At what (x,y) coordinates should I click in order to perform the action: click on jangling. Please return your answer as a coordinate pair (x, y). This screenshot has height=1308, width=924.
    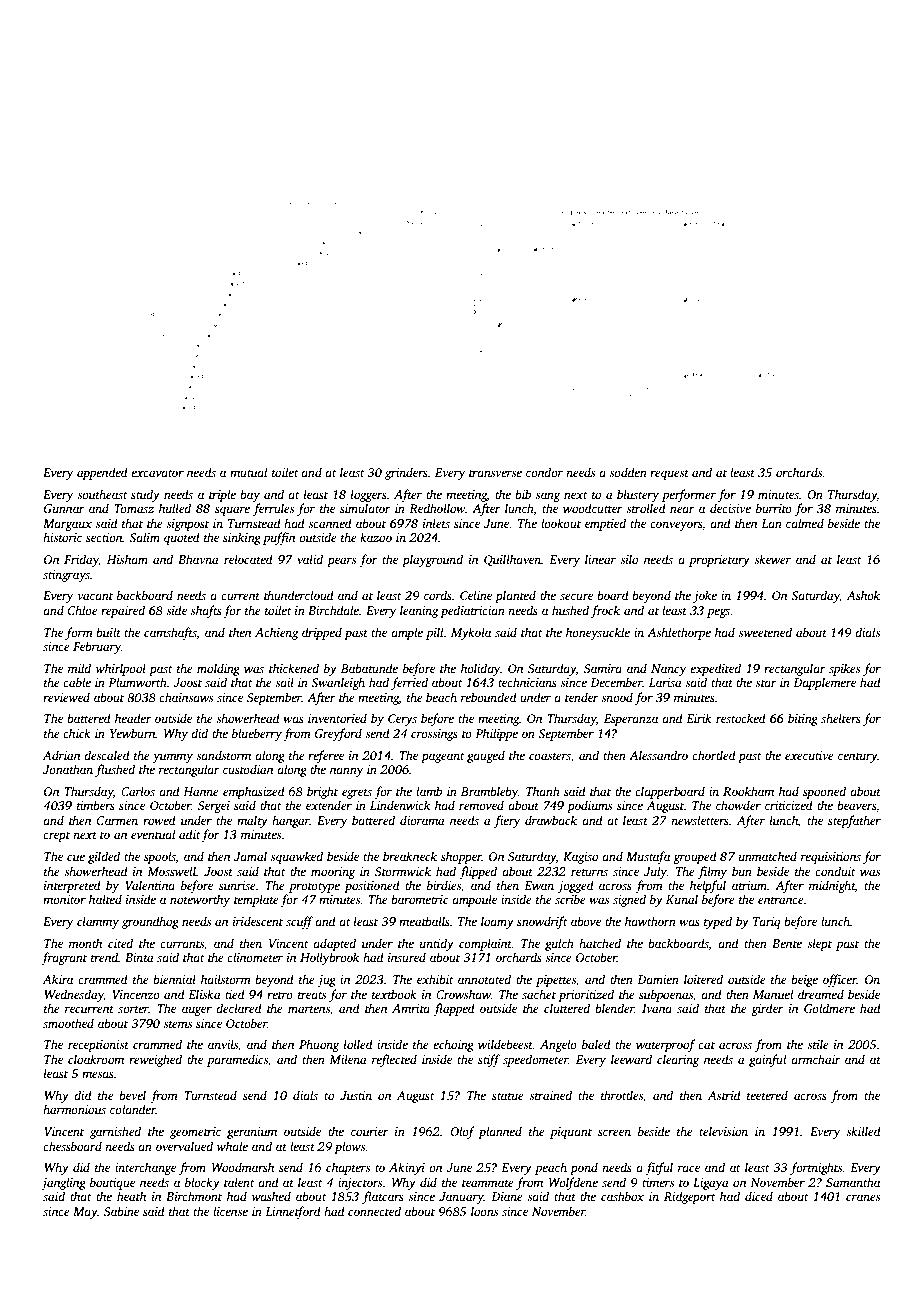
    Looking at the image, I should click on (63, 1183).
